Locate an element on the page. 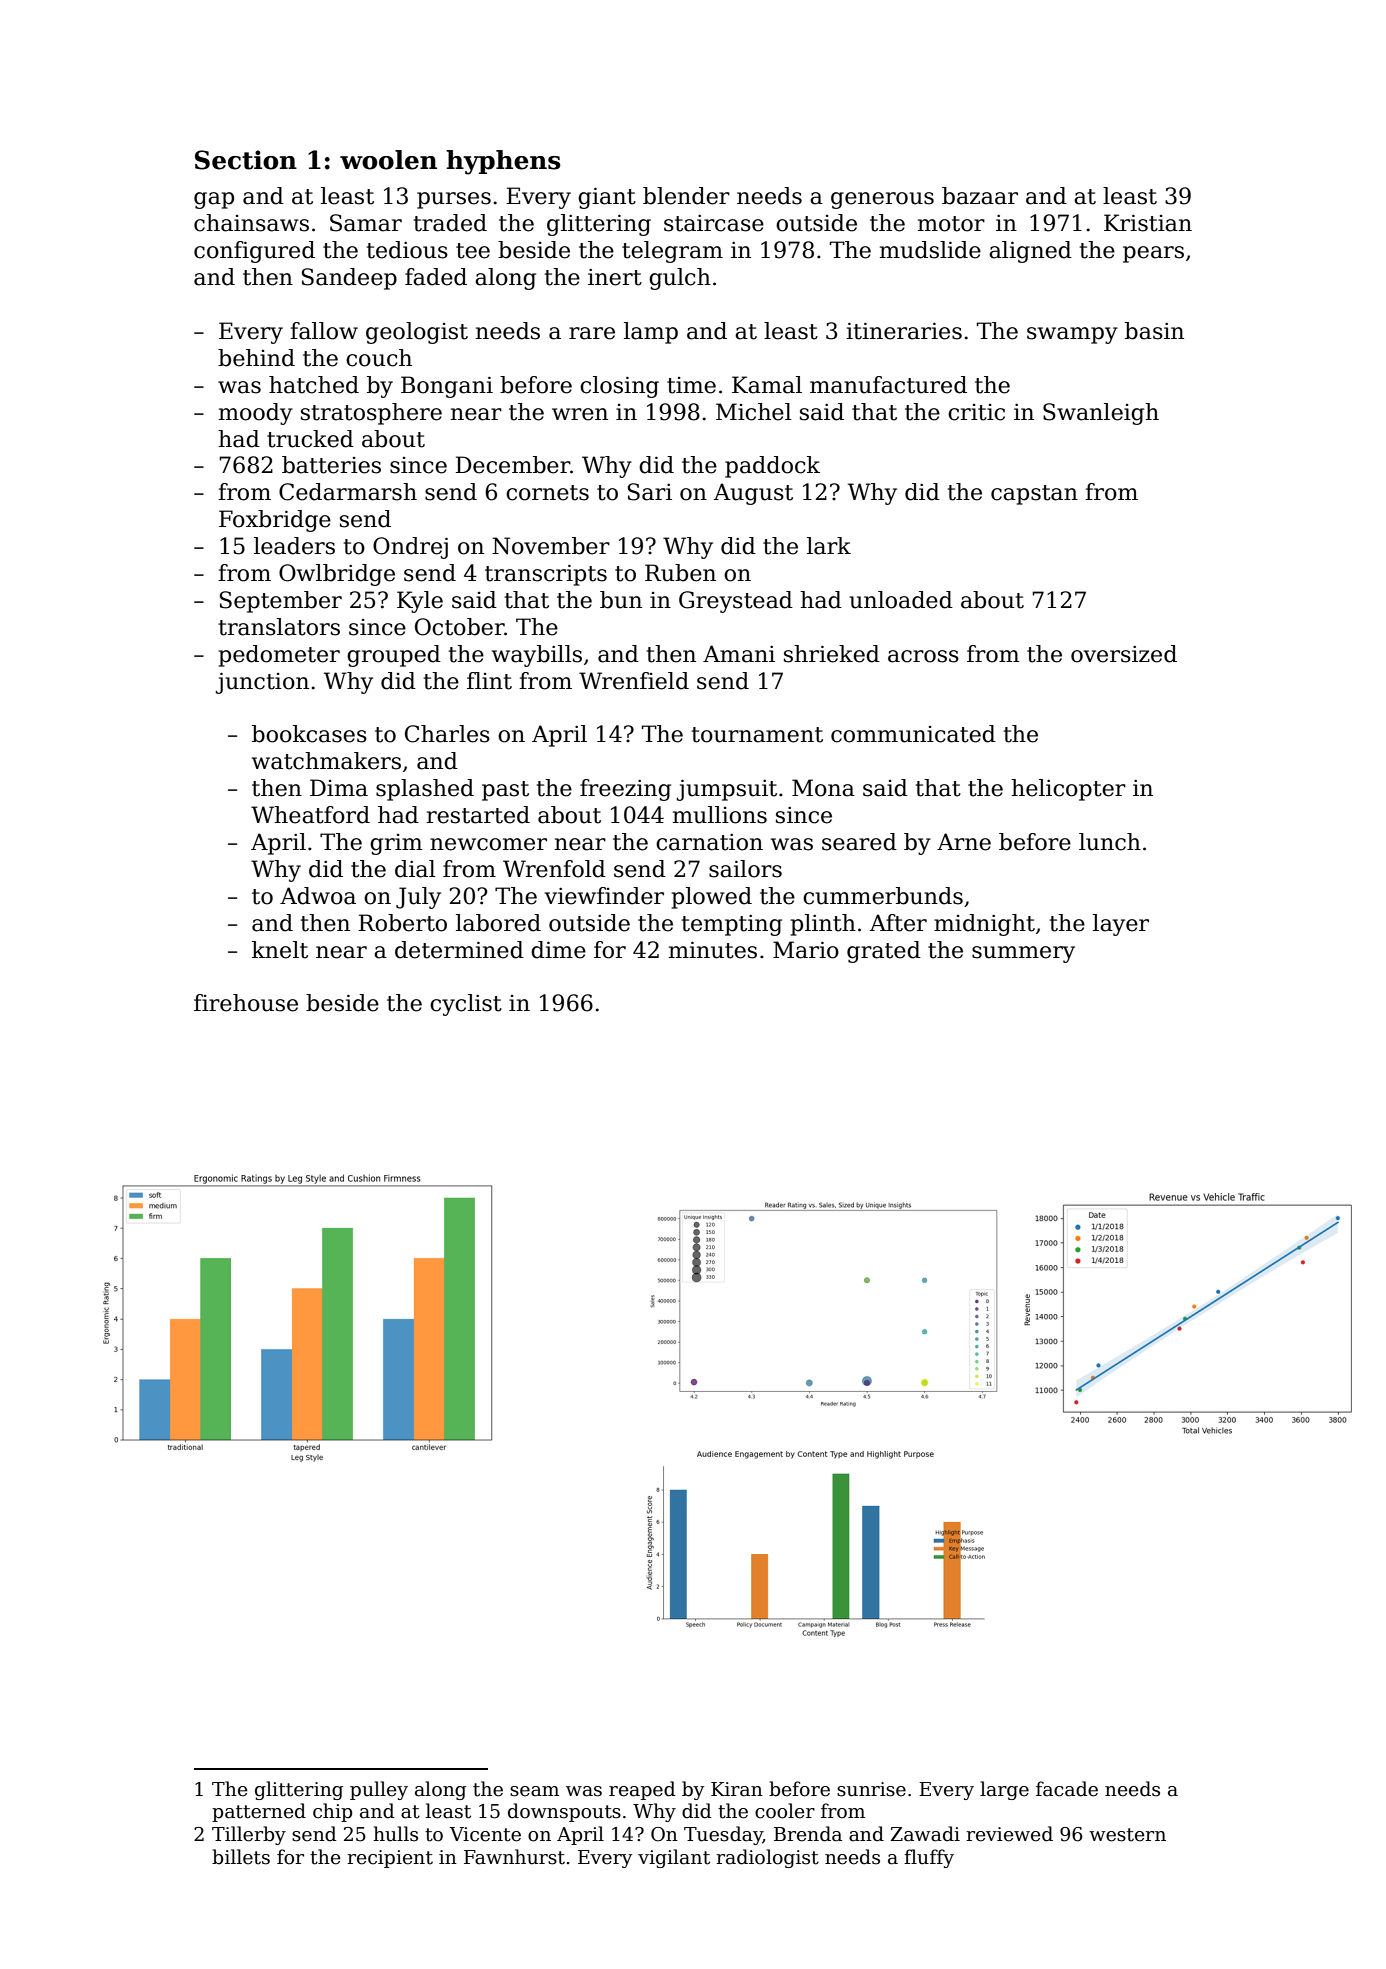  gulch is located at coordinates (680, 279).
